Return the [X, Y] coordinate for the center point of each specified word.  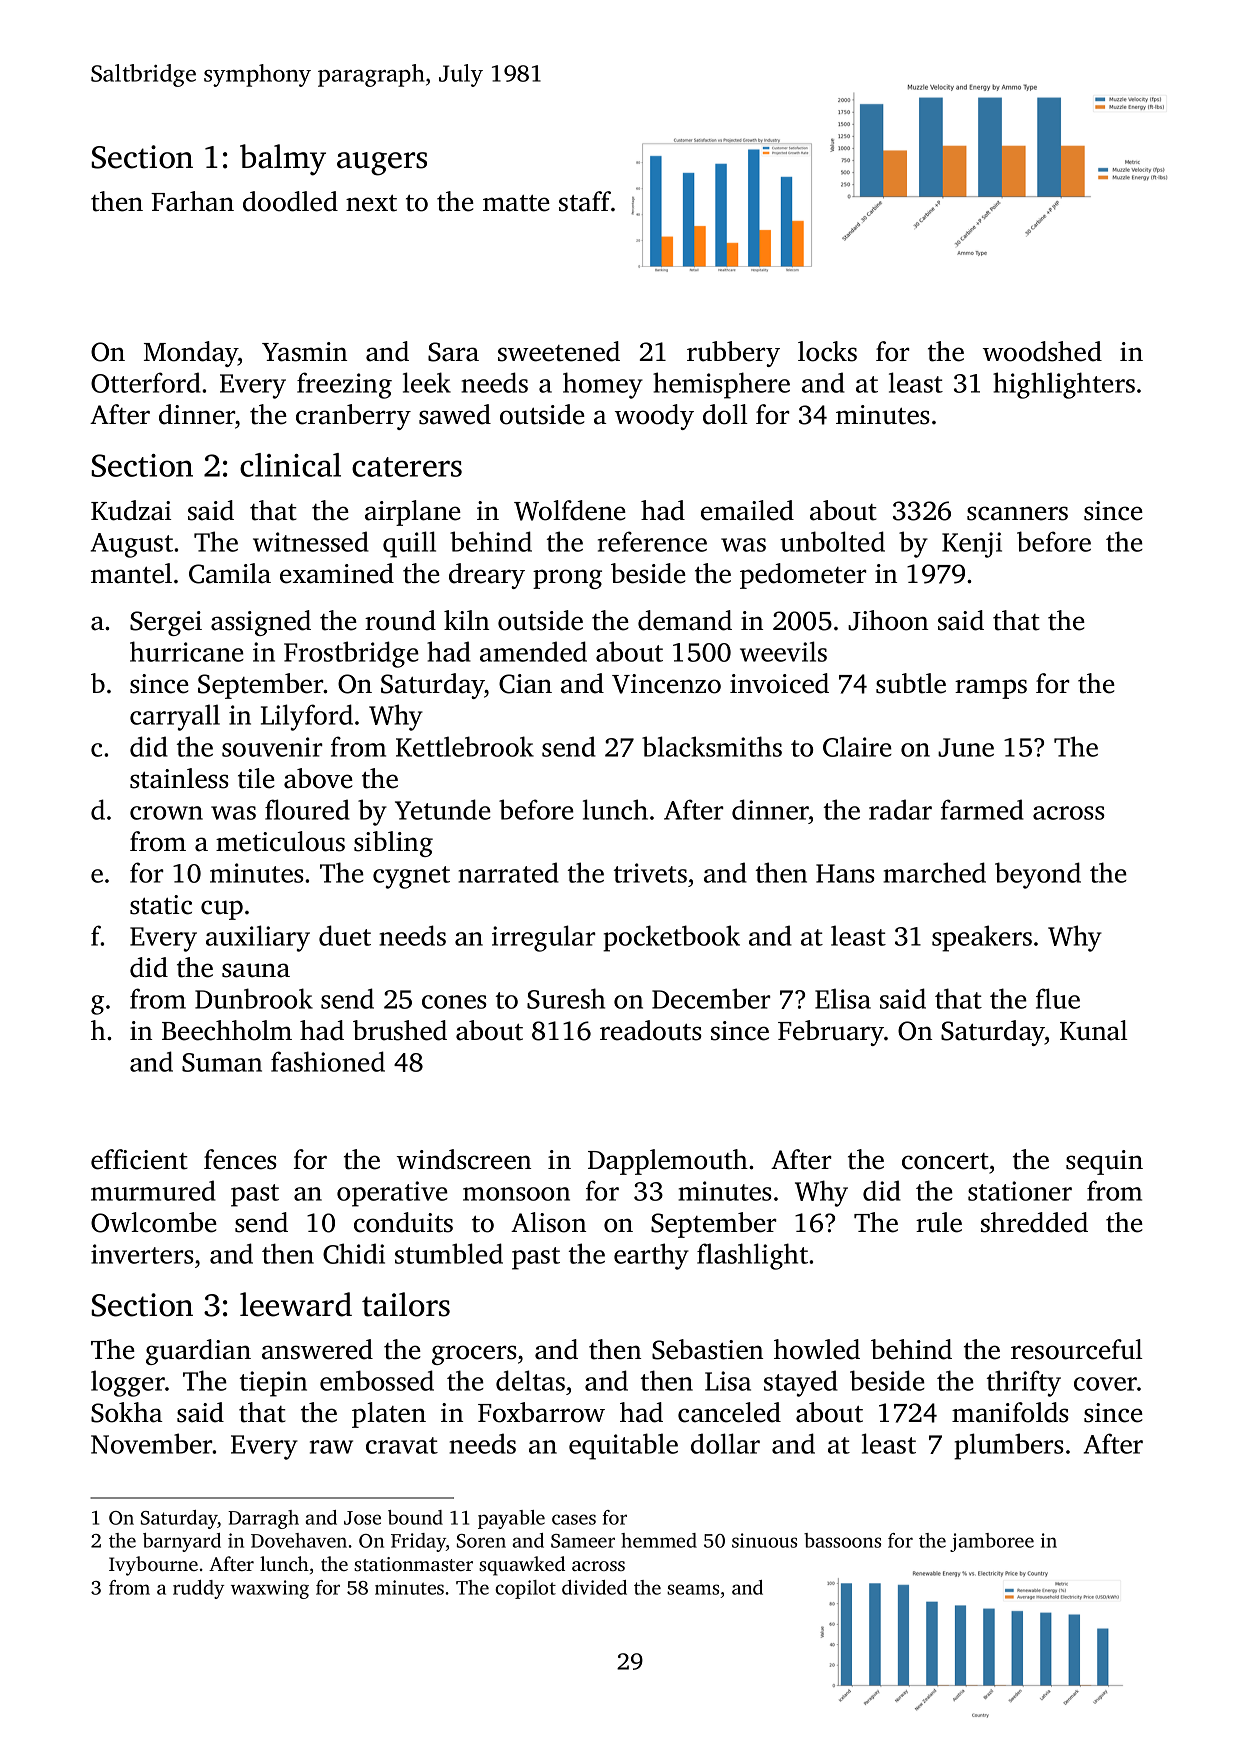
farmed [982, 809]
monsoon [516, 1194]
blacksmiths [712, 746]
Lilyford [307, 717]
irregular [544, 938]
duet [345, 935]
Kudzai [131, 510]
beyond [1038, 875]
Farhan [192, 201]
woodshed [1042, 351]
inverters [142, 1254]
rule [939, 1222]
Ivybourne [153, 1566]
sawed [455, 414]
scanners [1017, 513]
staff [585, 201]
